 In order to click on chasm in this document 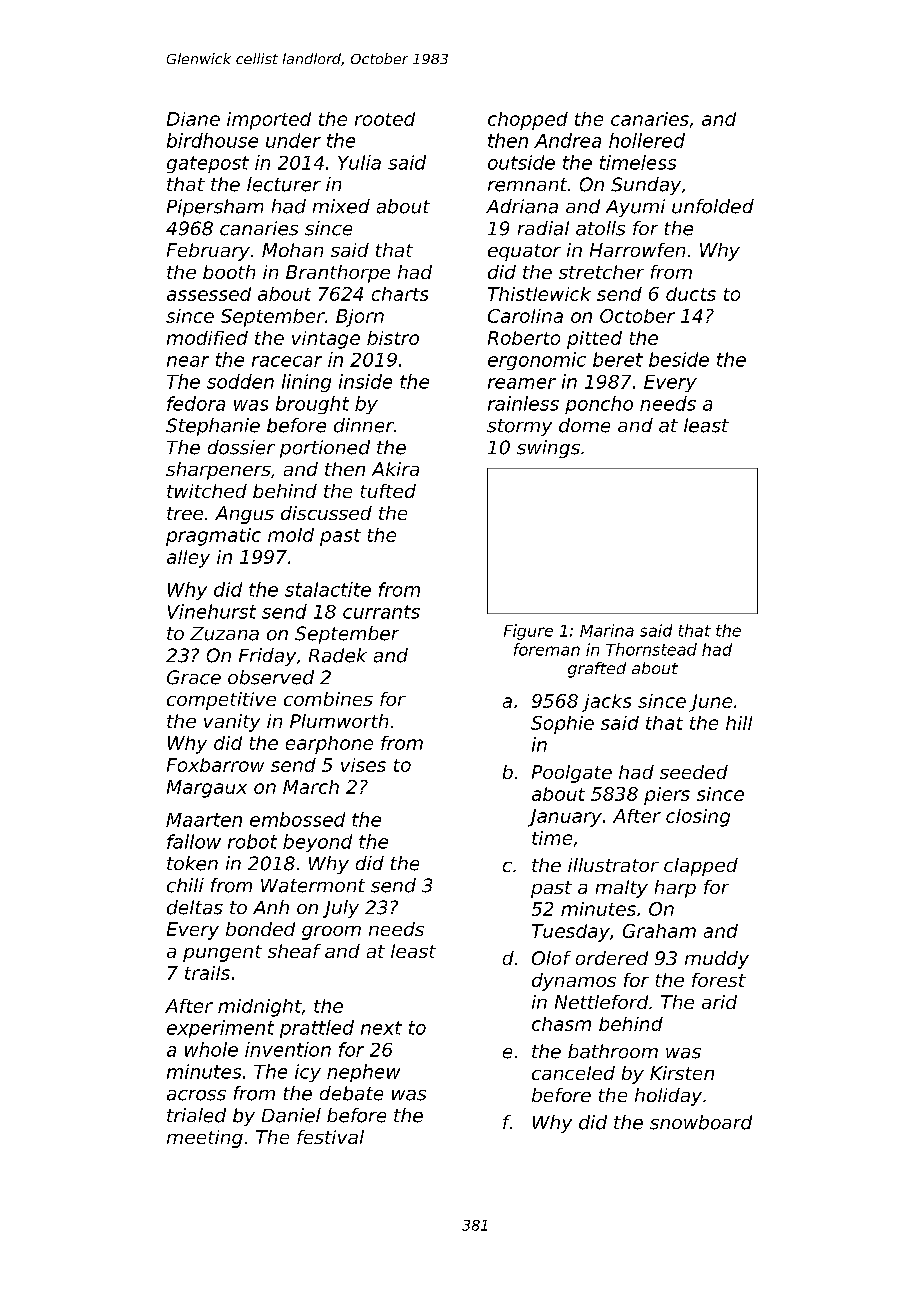, I will do `click(561, 1024)`.
